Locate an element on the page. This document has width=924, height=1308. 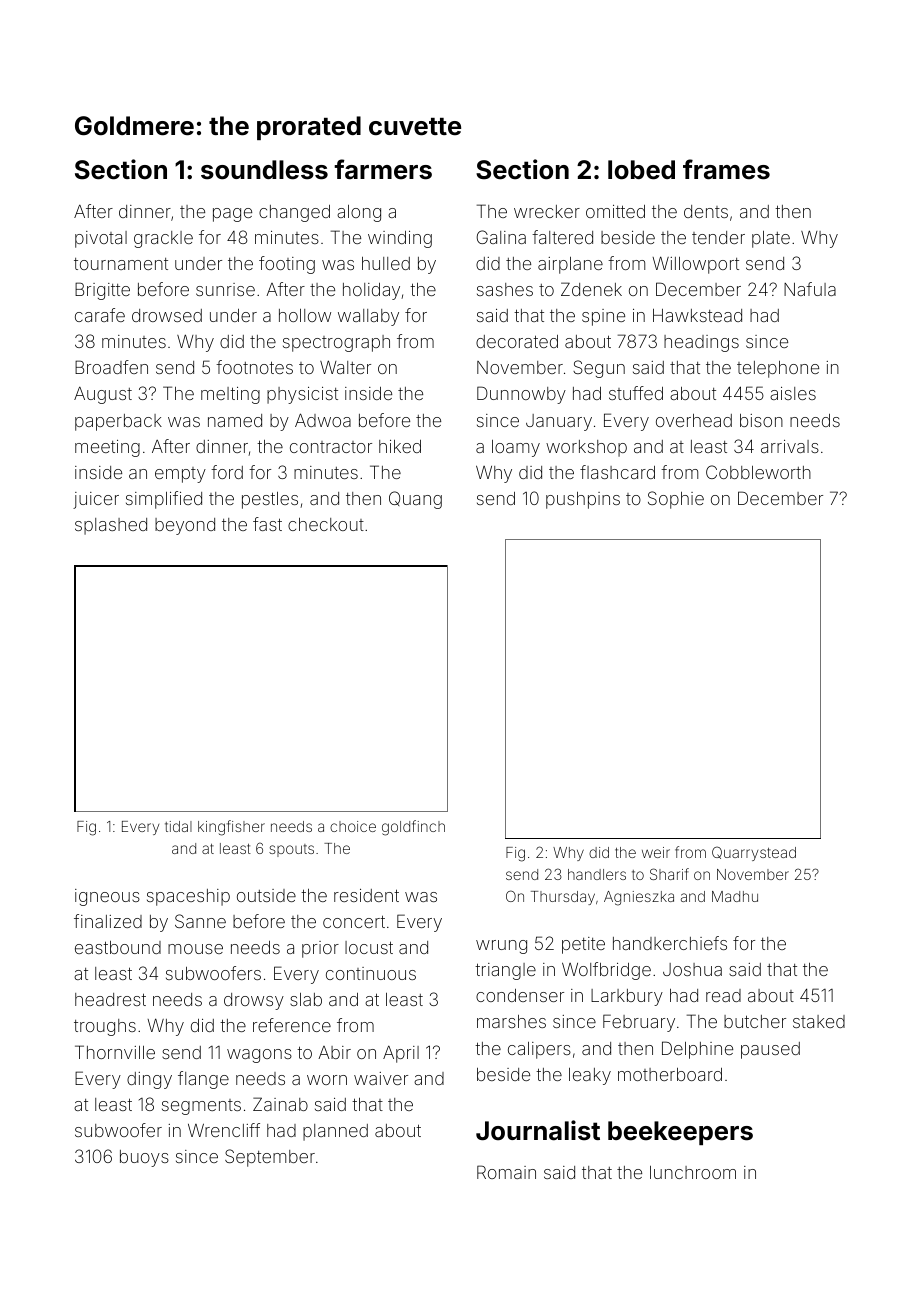
Quarrystead is located at coordinates (754, 853).
